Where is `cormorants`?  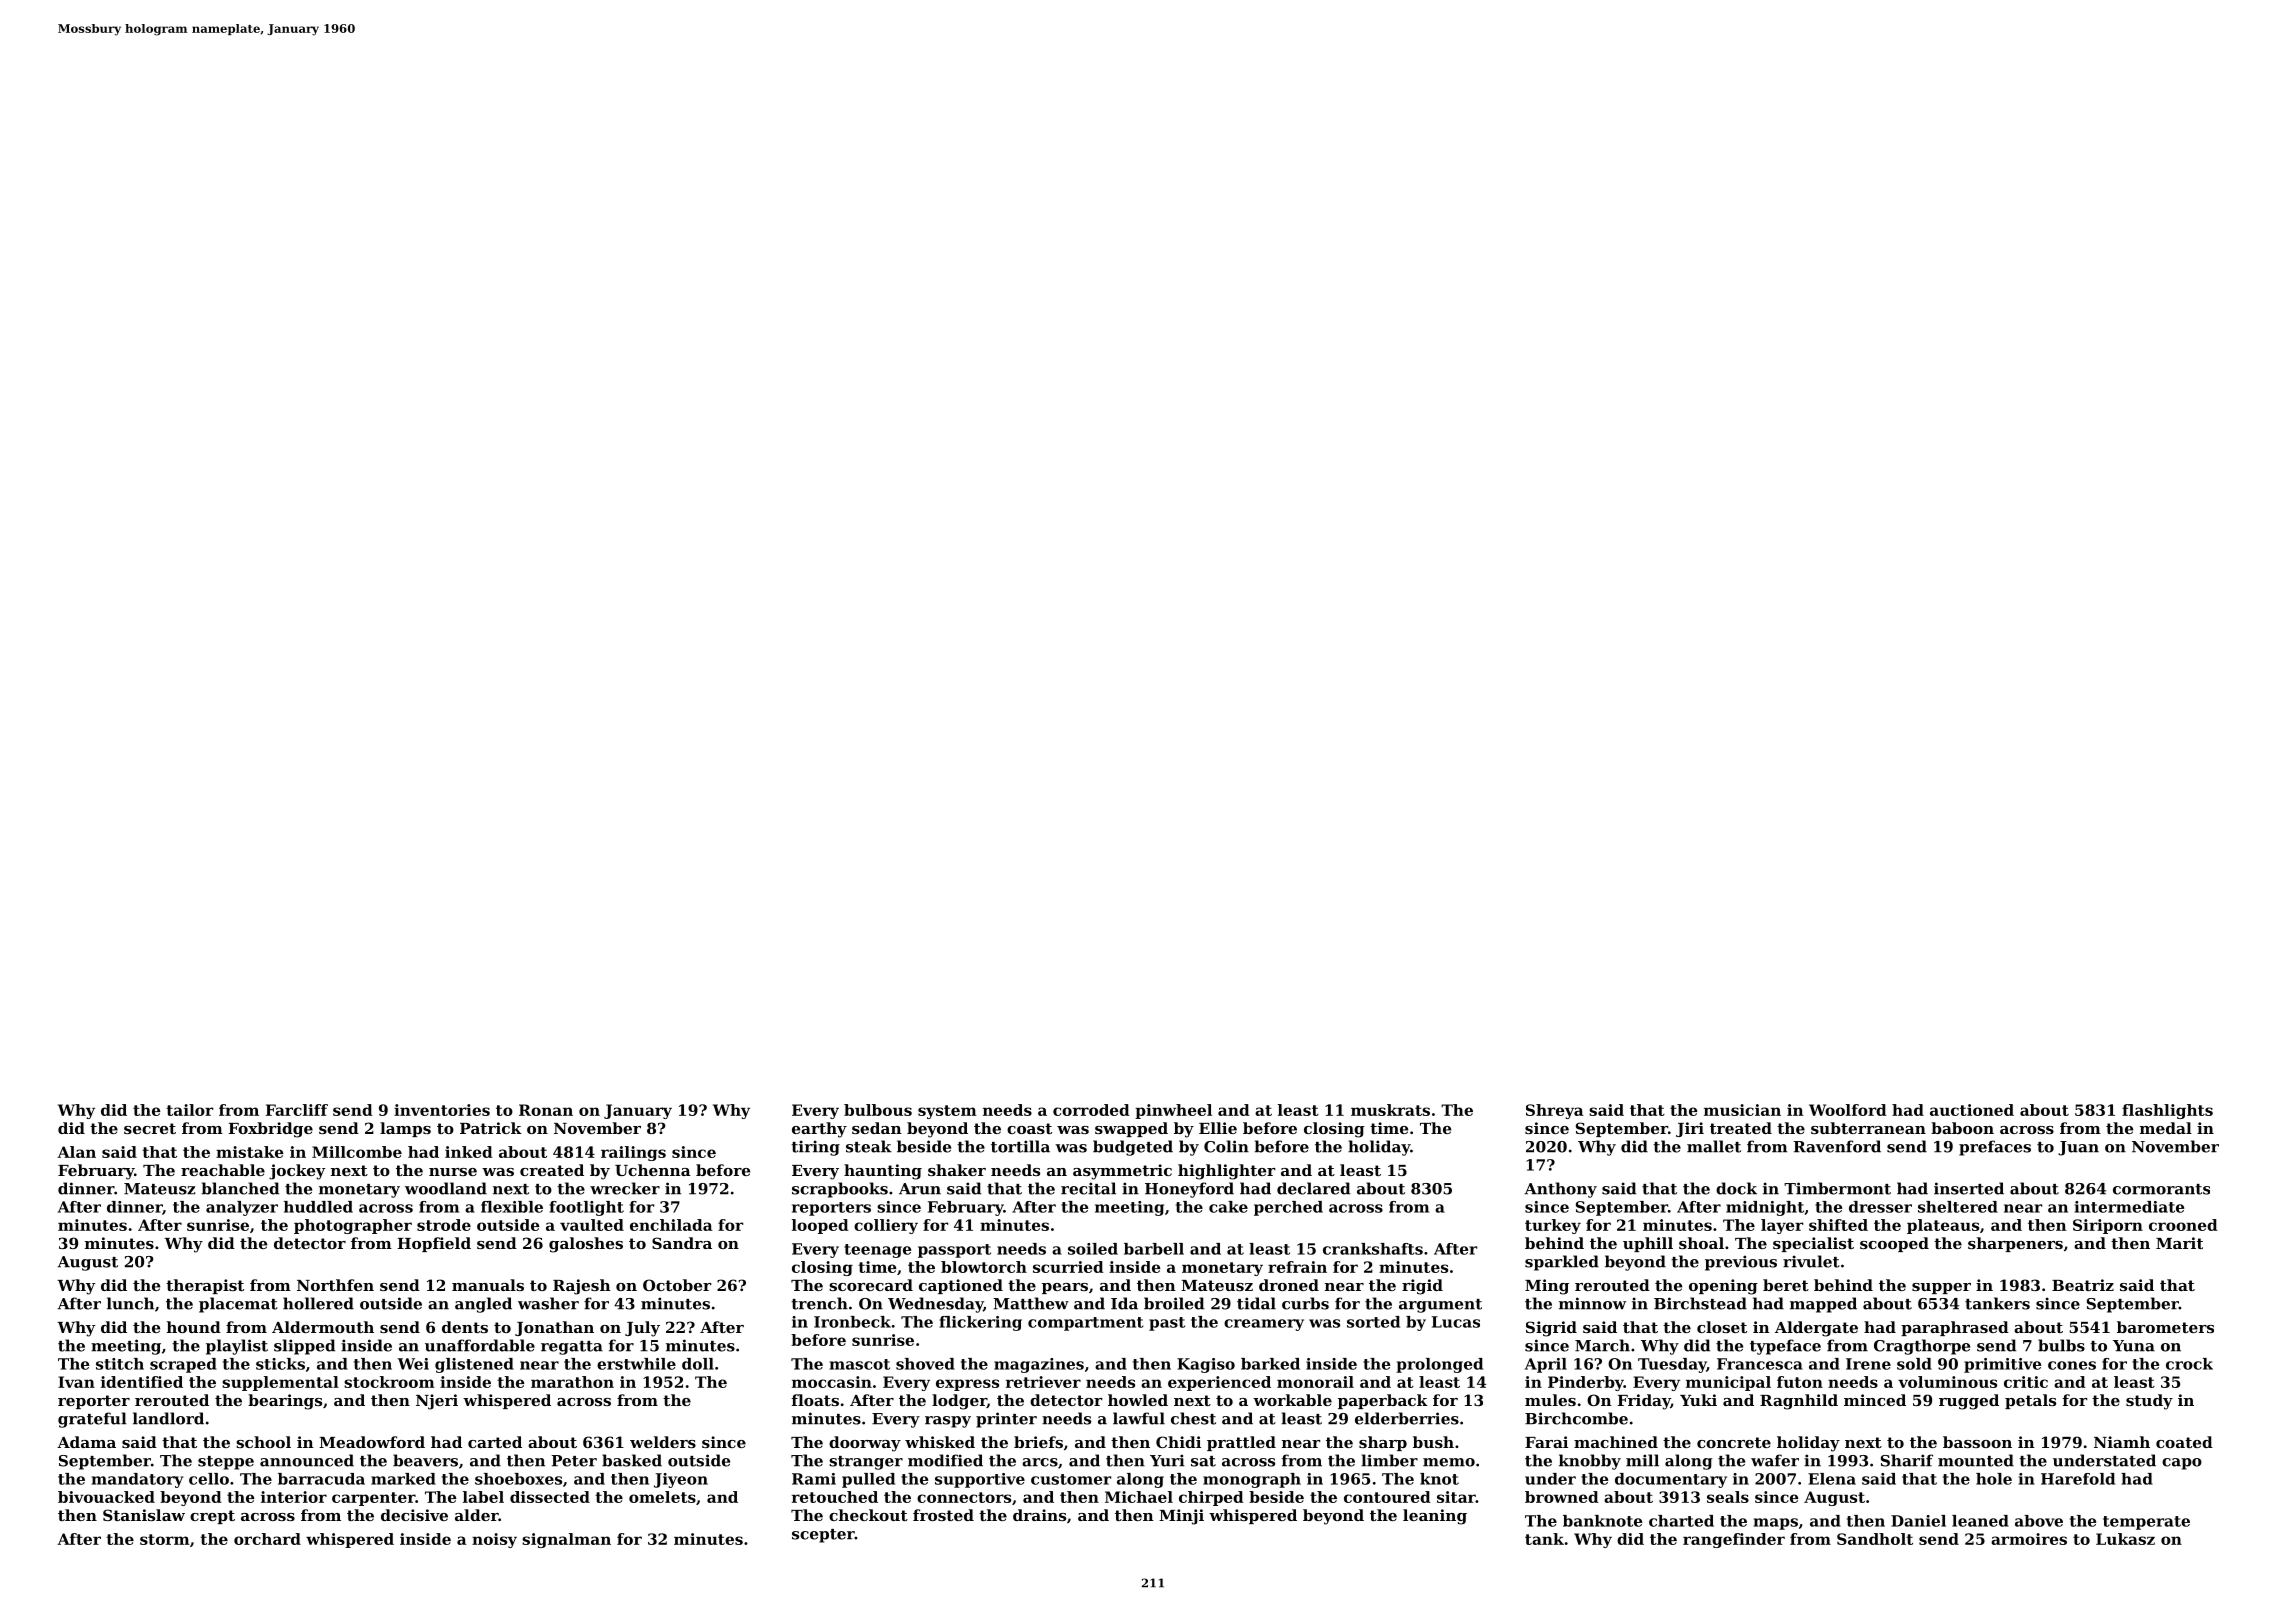
cormorants is located at coordinates (2161, 1189).
